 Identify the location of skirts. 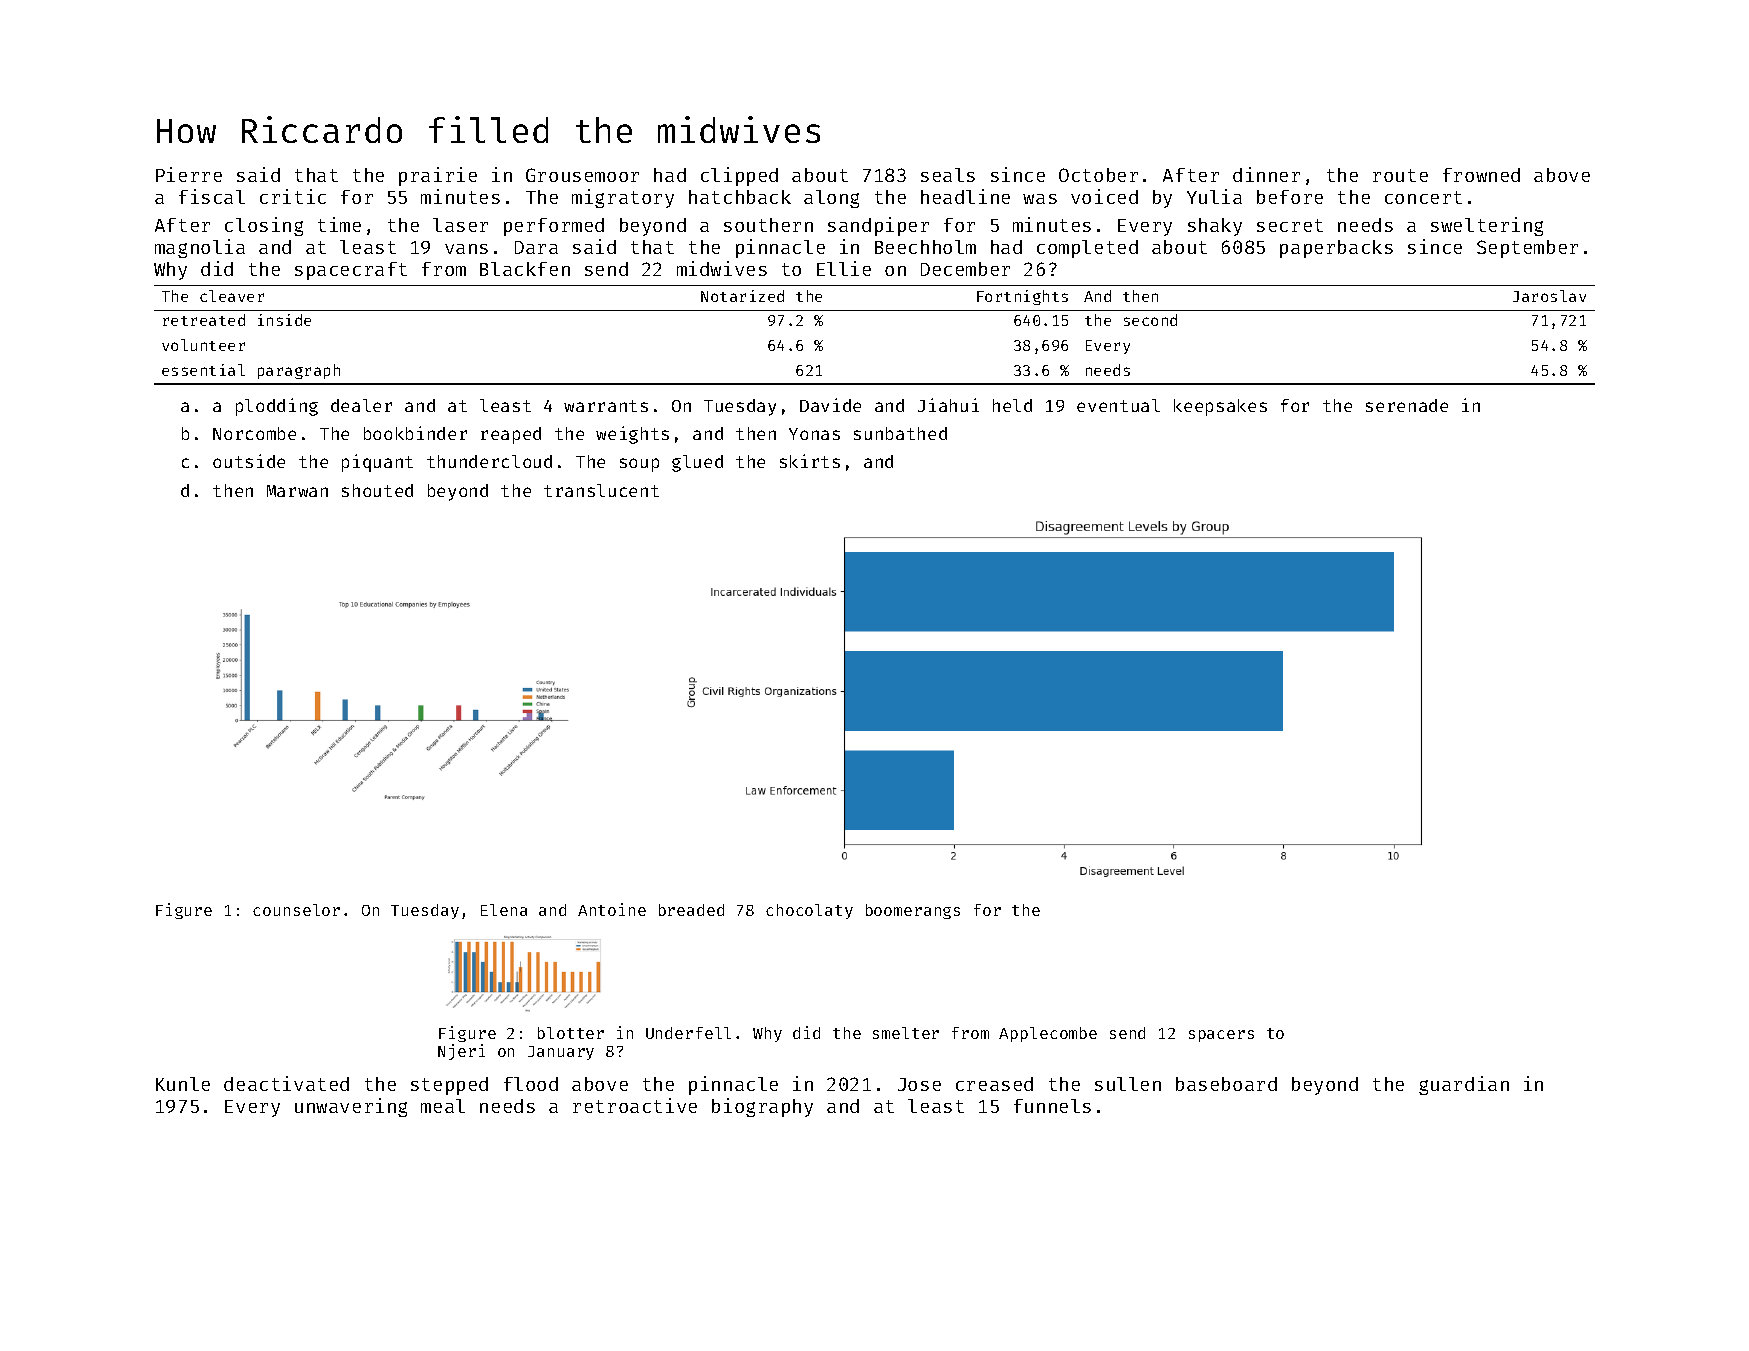
(810, 461).
